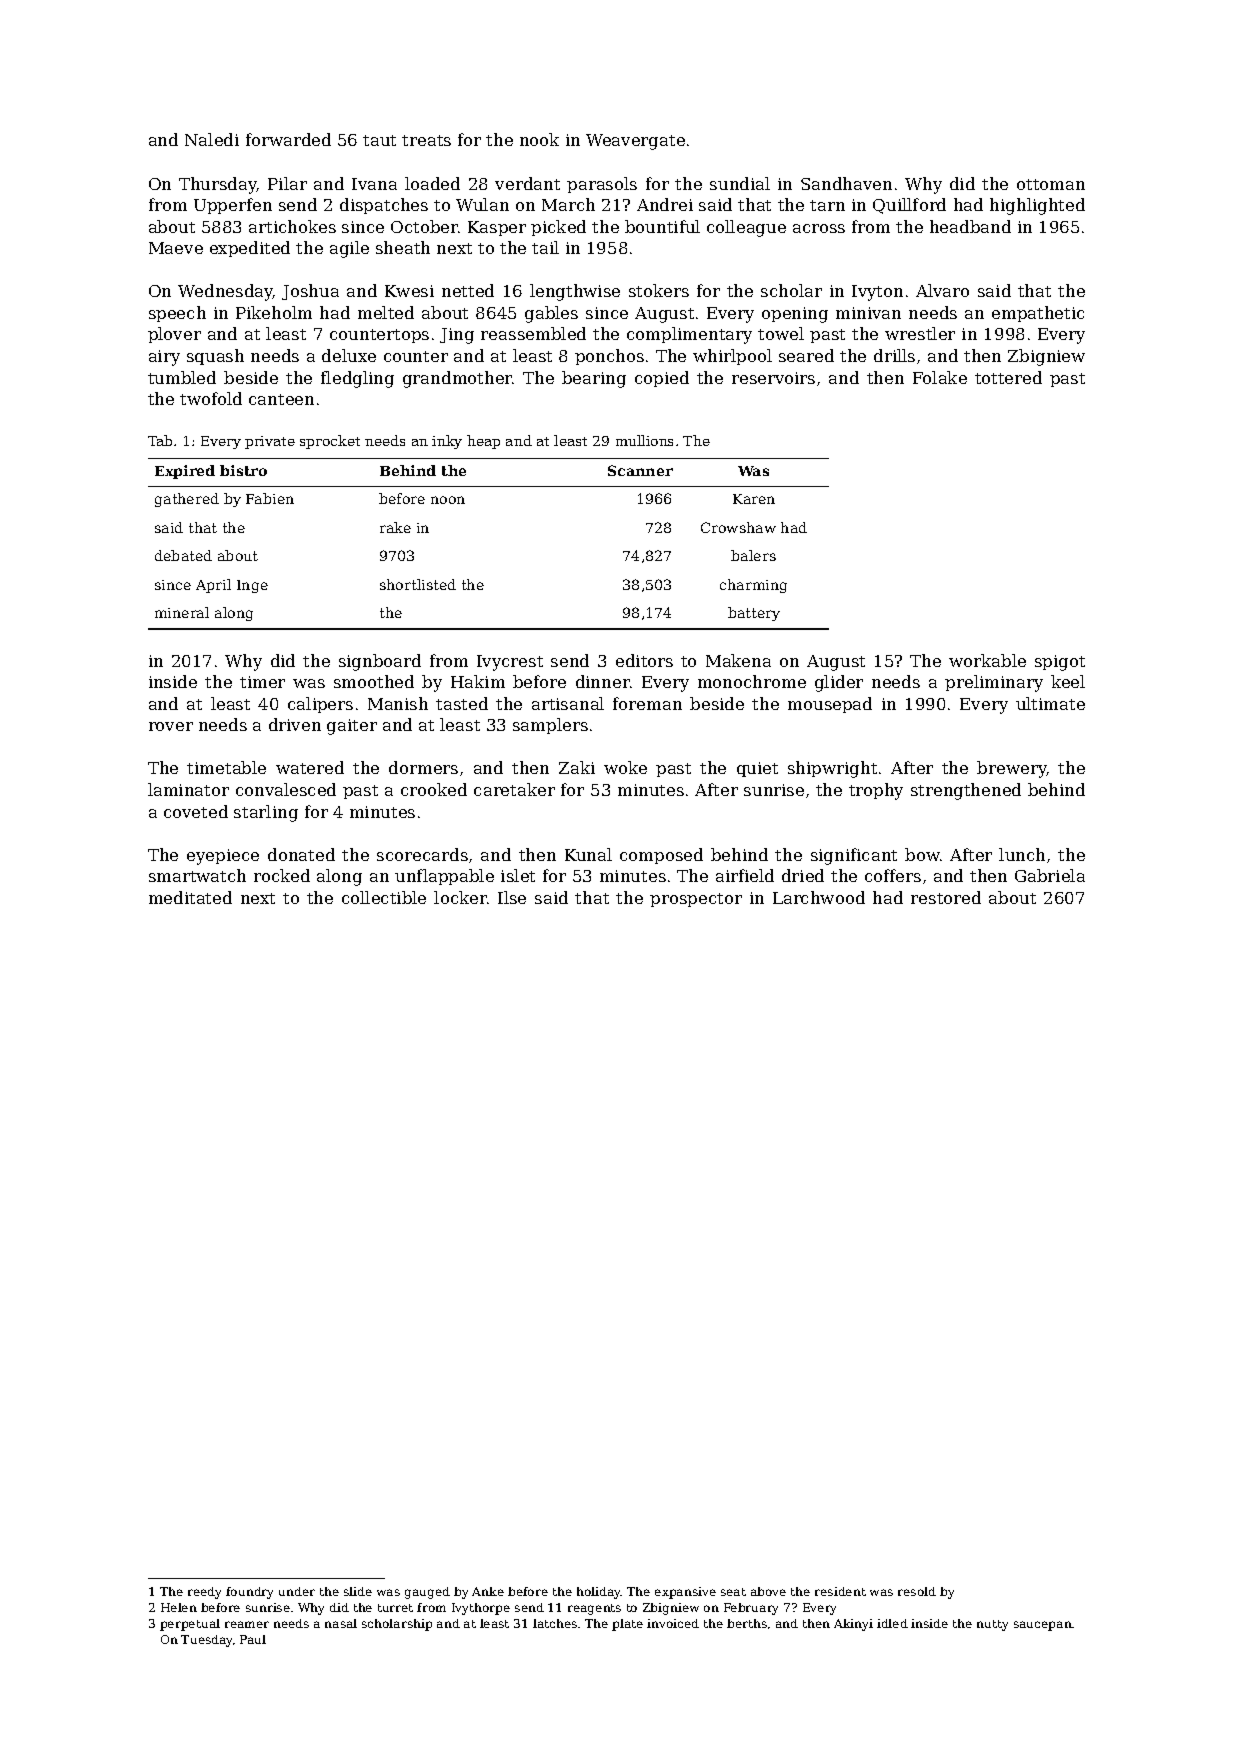 Image resolution: width=1234 pixels, height=1745 pixels. Describe the element at coordinates (846, 183) in the image. I see `Sandhaven` at that location.
